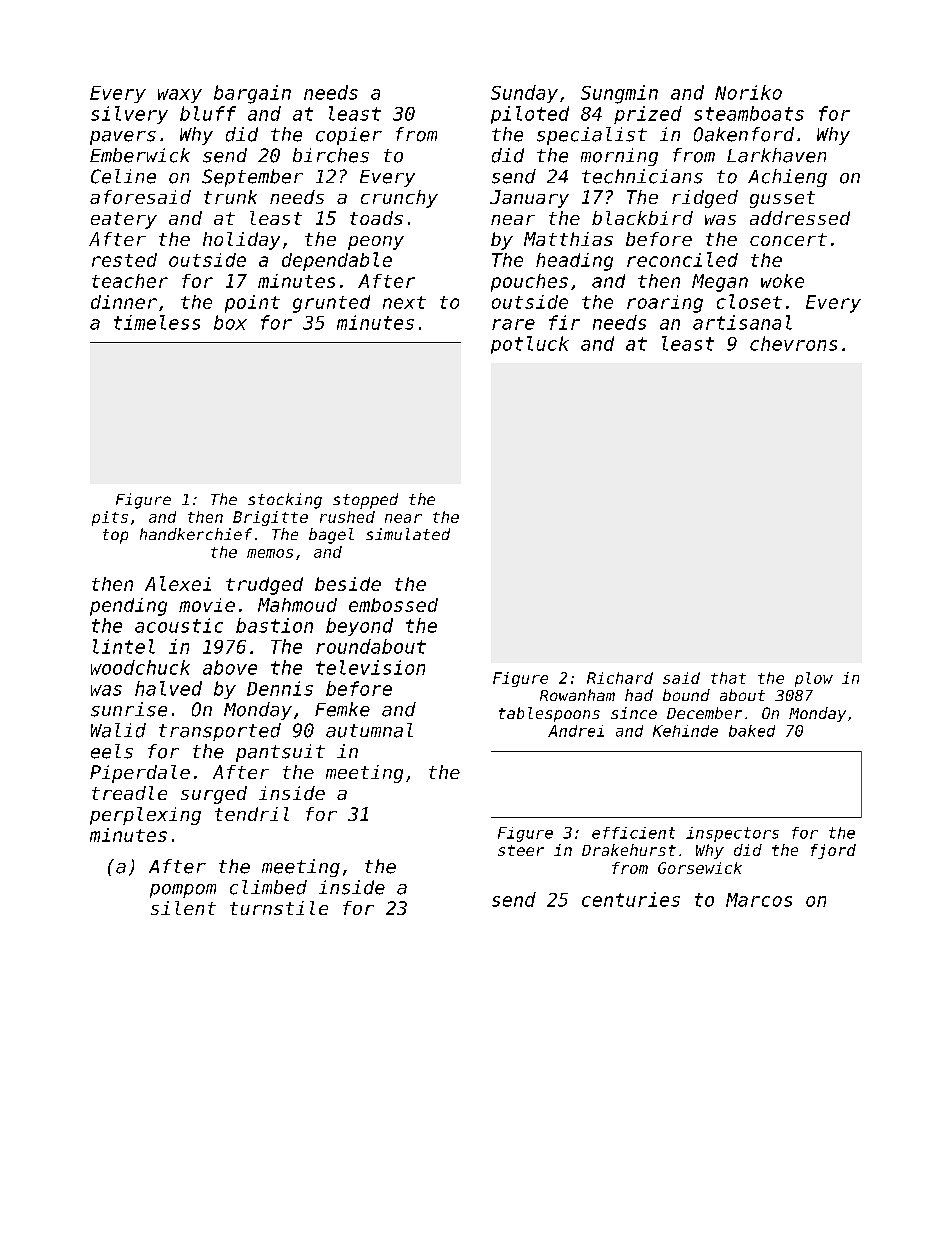  Describe the element at coordinates (408, 534) in the screenshot. I see `simulated` at that location.
